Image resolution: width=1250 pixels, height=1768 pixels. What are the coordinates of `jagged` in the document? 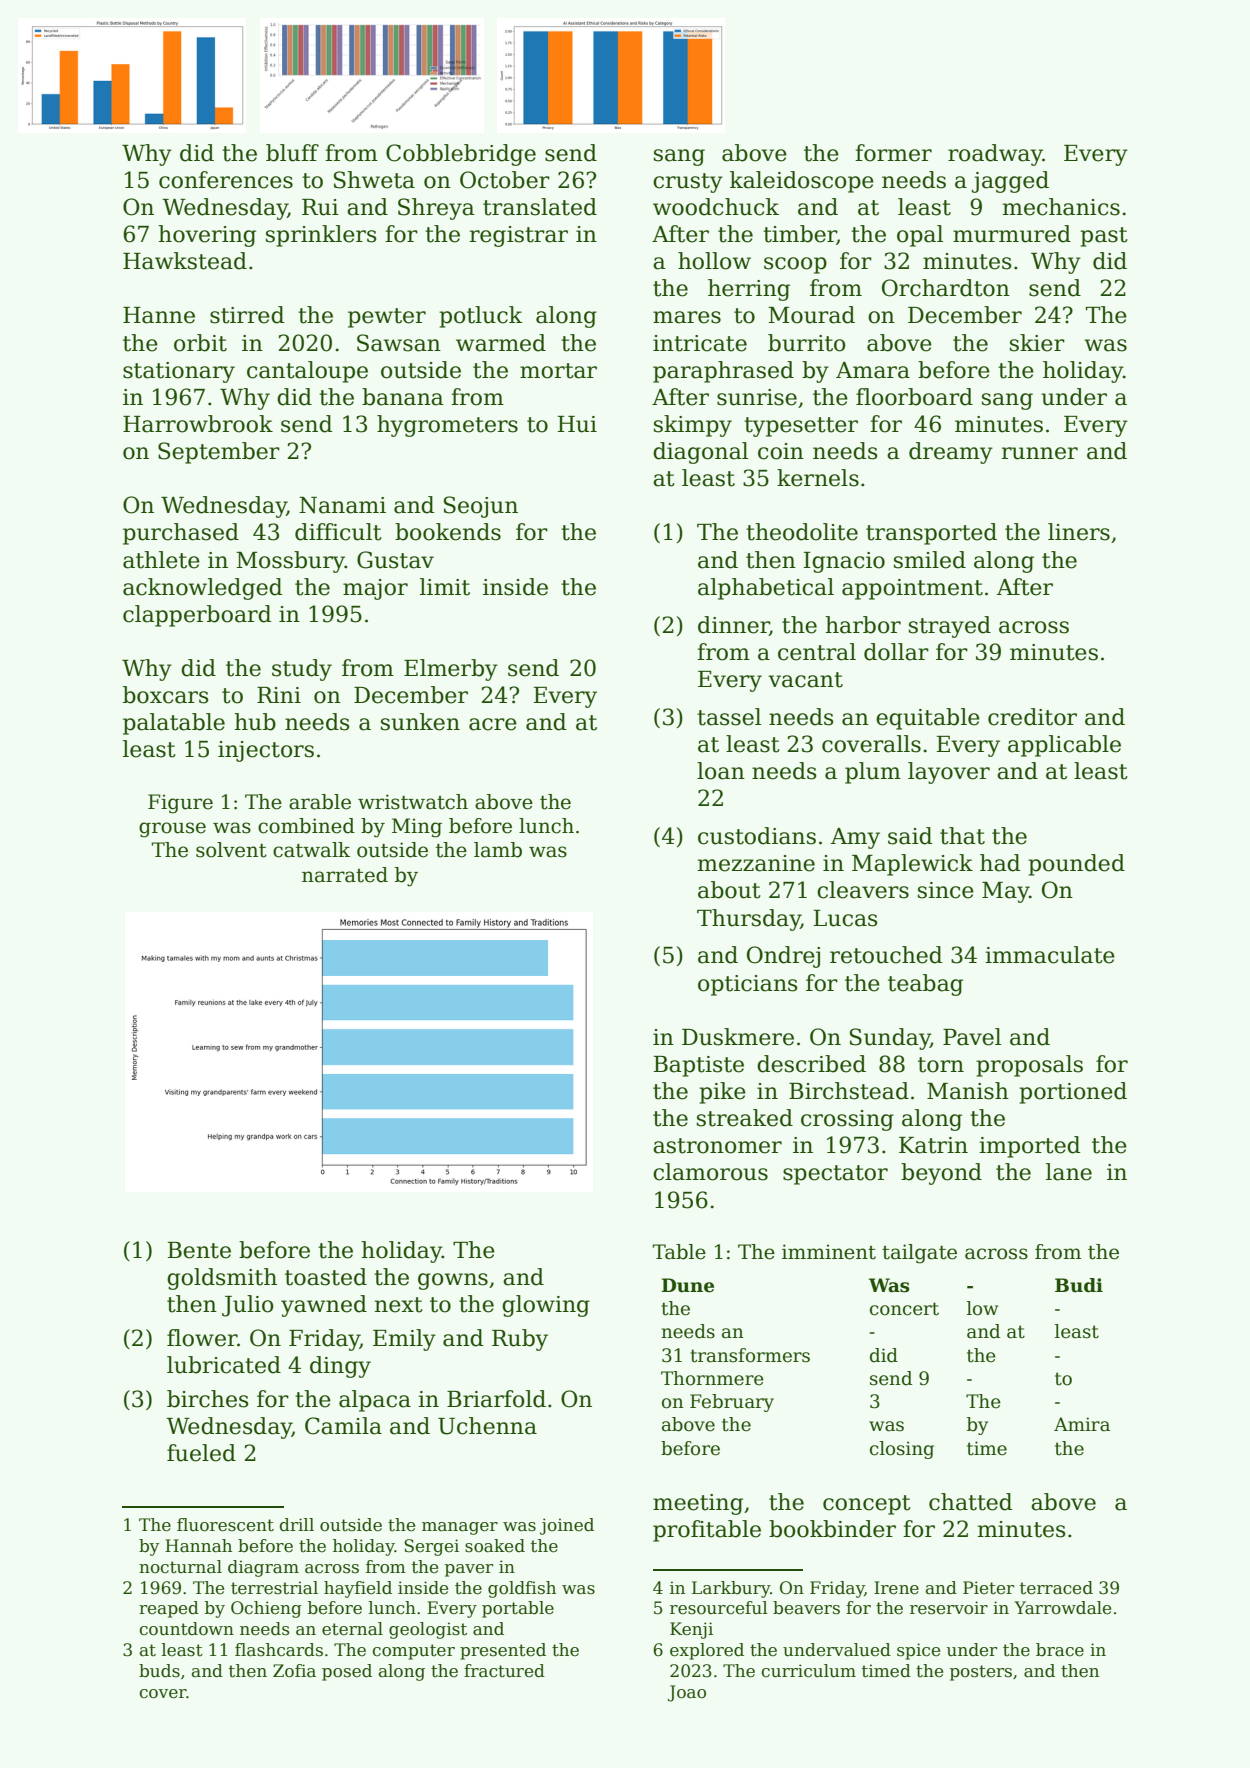 It's located at (1010, 182).
